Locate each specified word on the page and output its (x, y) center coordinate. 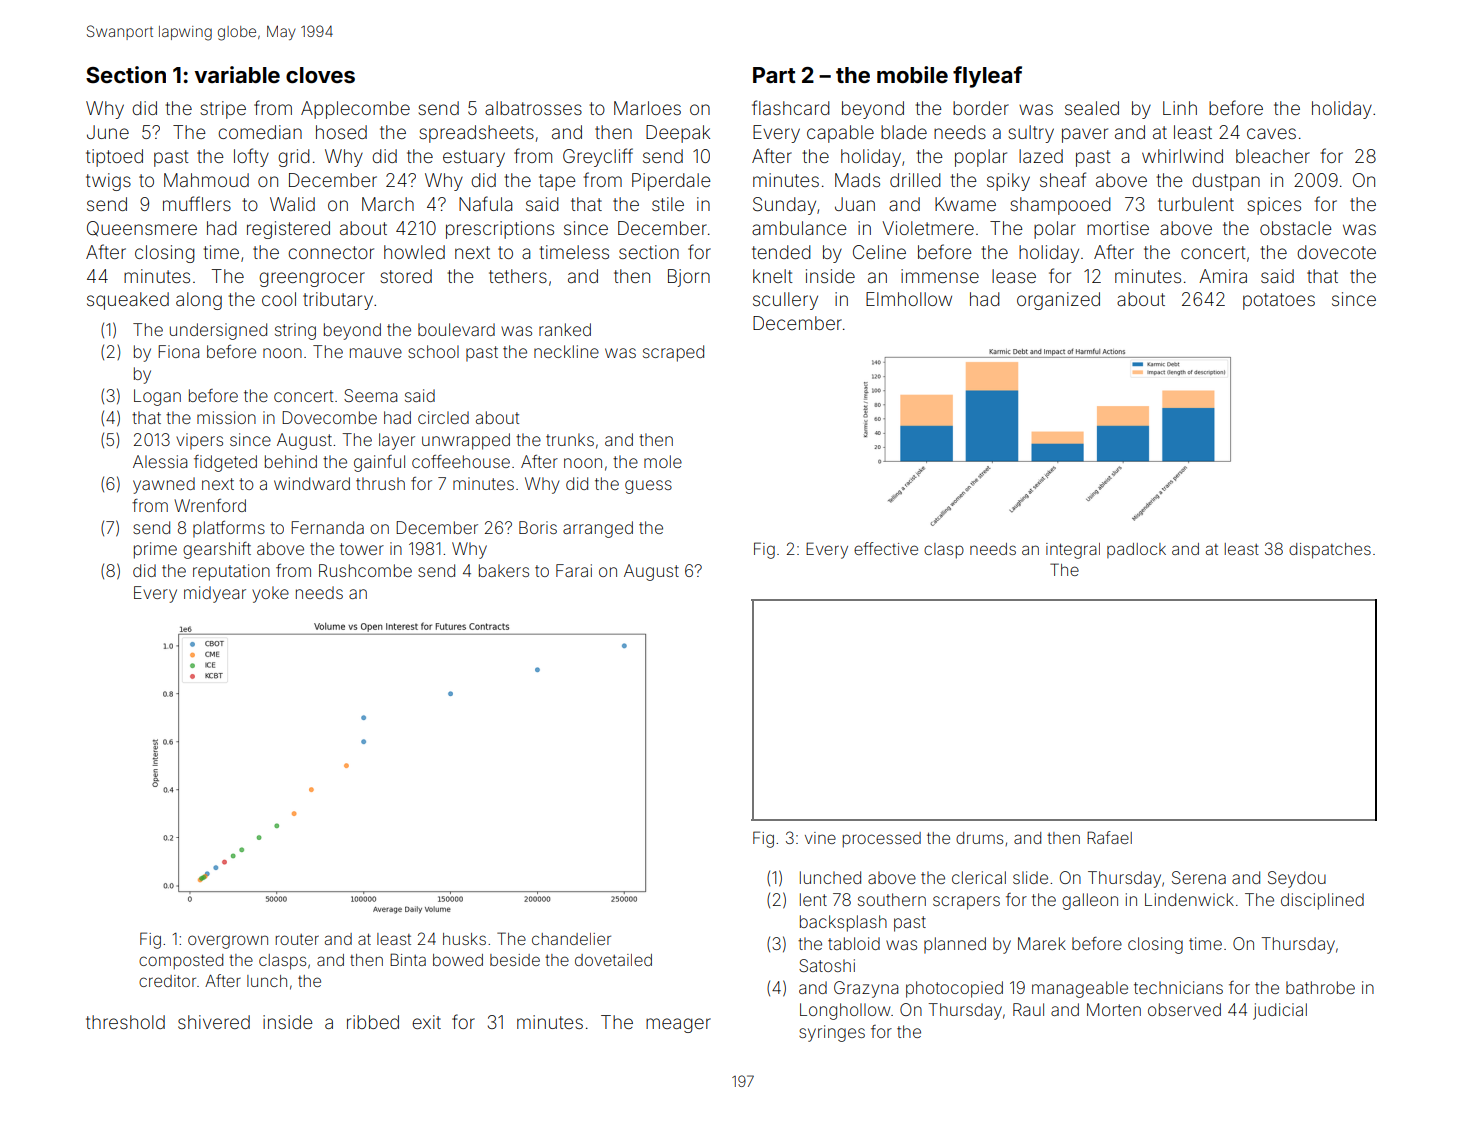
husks (464, 939)
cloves (320, 75)
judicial (1280, 1011)
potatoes (1279, 301)
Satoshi (827, 965)
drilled (915, 180)
